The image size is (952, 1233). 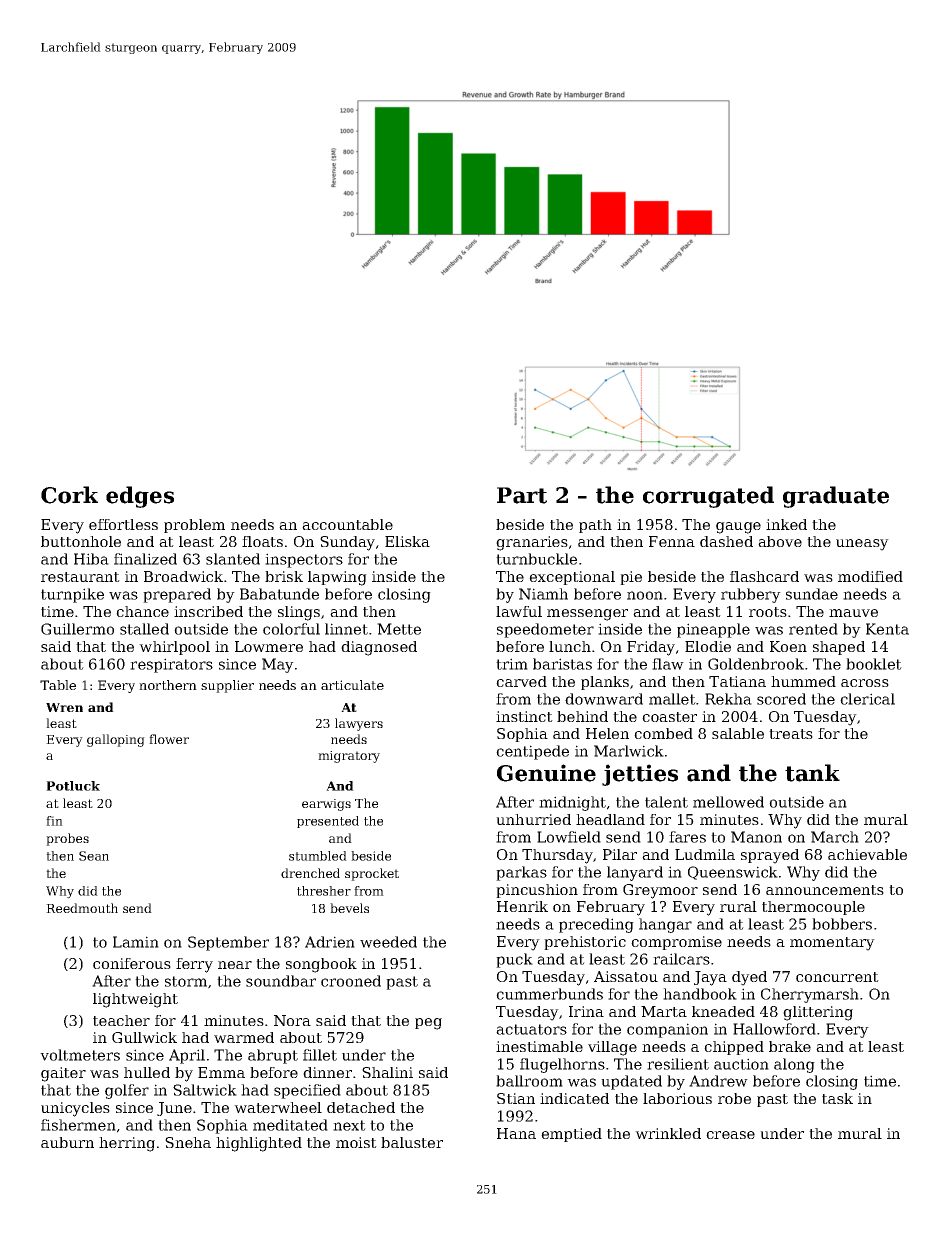 I want to click on corrugated, so click(x=708, y=497).
